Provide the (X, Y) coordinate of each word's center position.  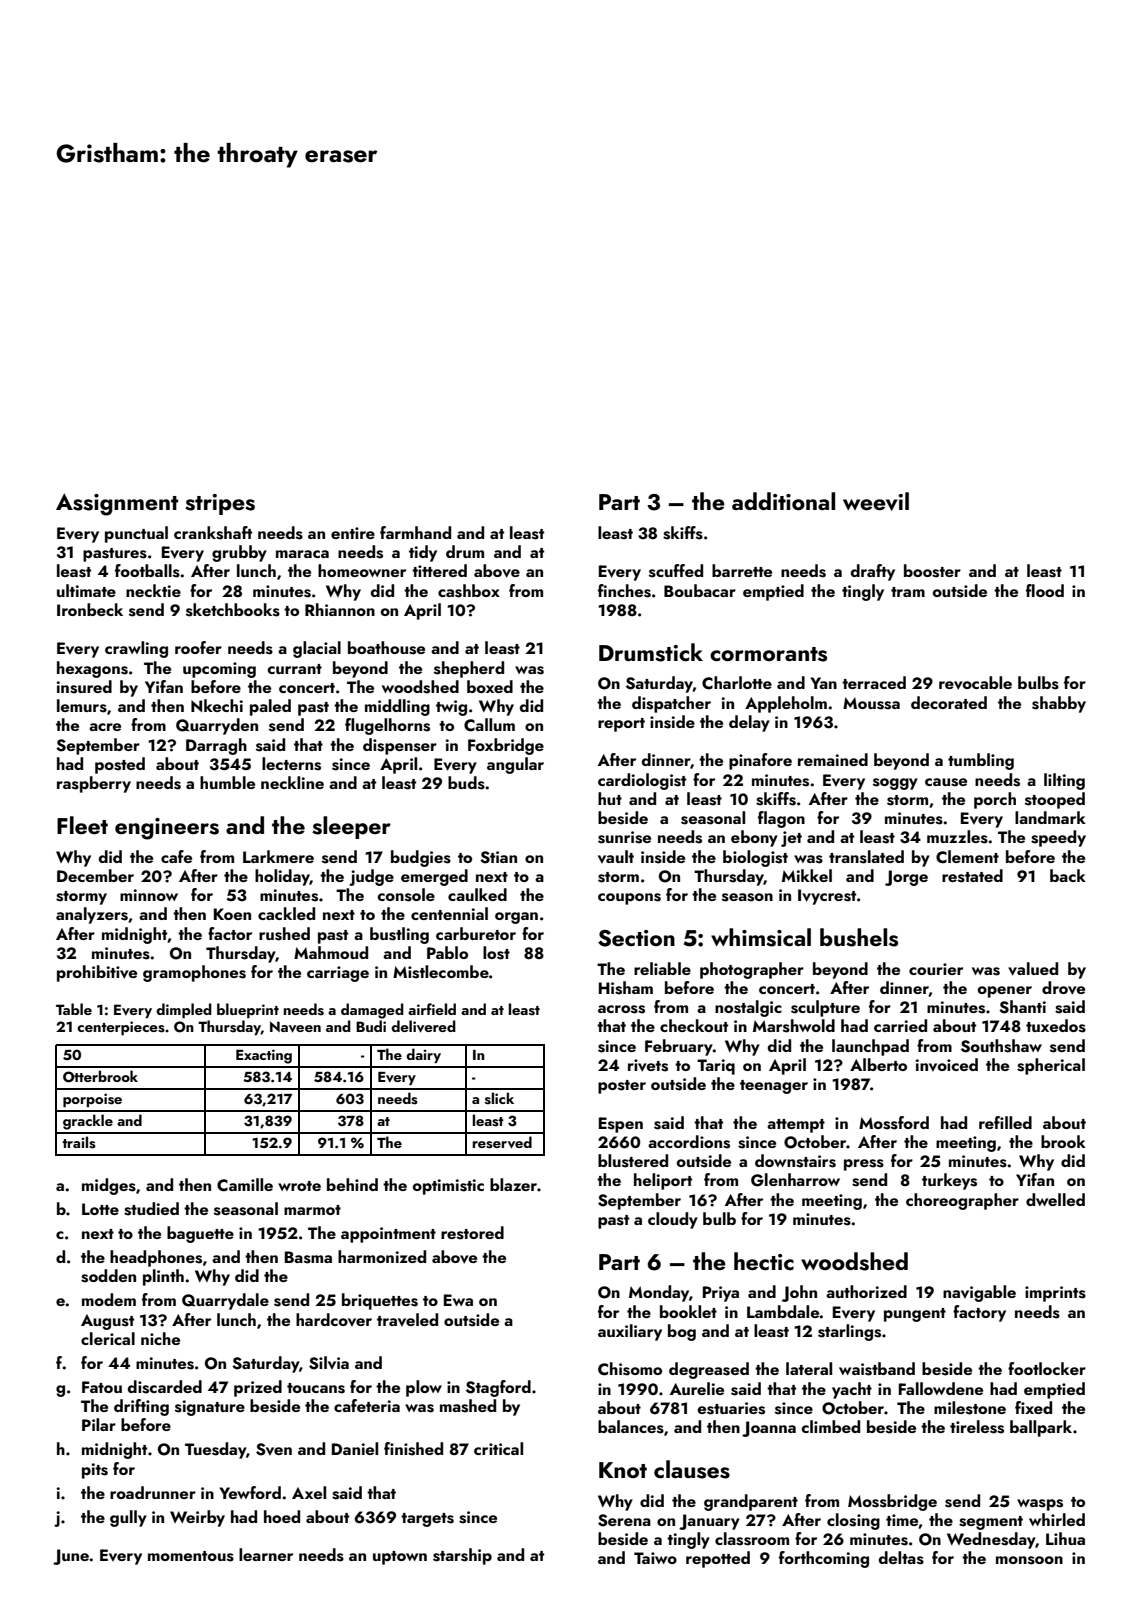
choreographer (962, 1201)
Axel (309, 1492)
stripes (220, 504)
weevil (876, 501)
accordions (689, 1142)
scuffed (676, 571)
